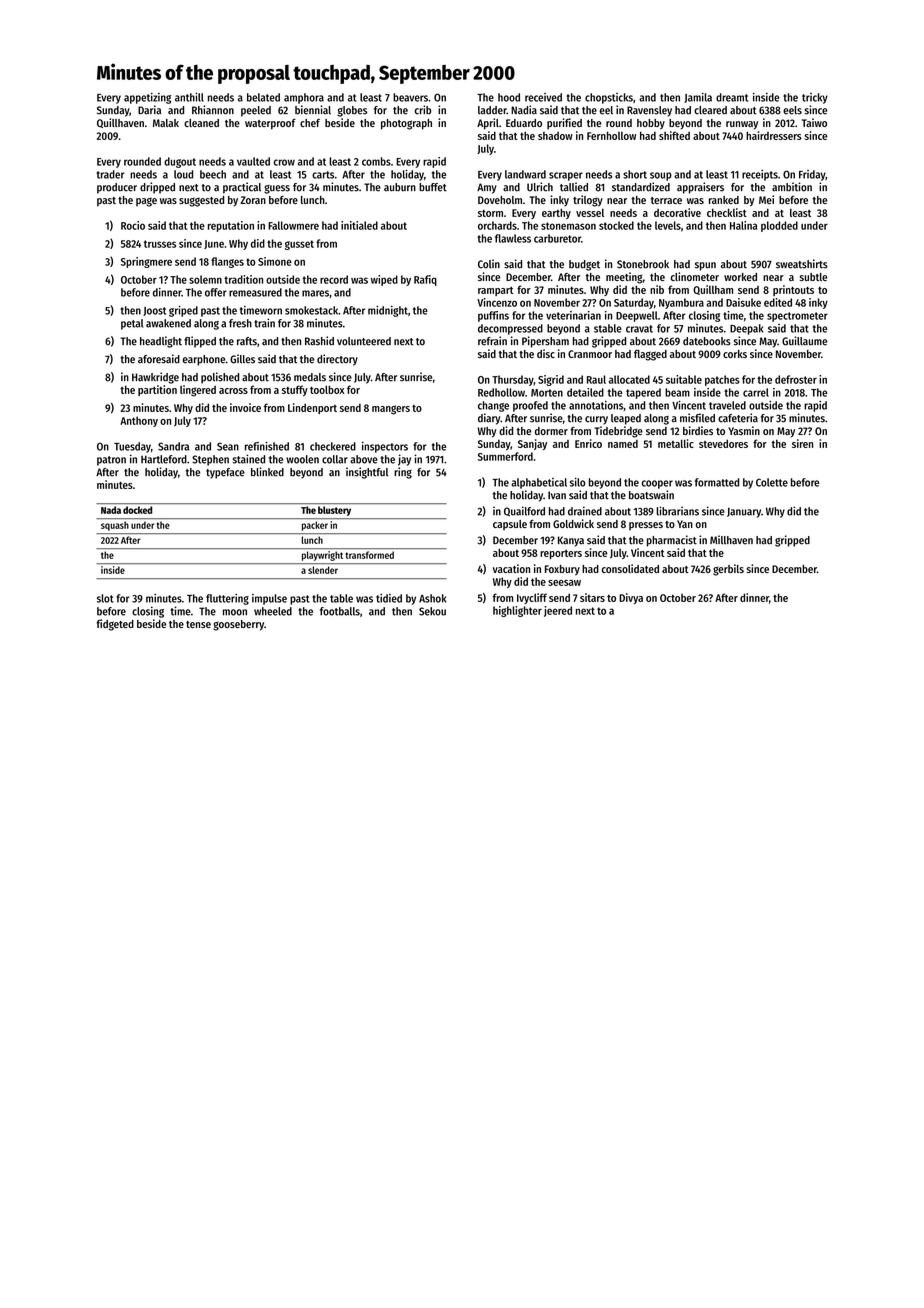 The height and width of the page is (1308, 924). What do you see at coordinates (493, 316) in the page?
I see `puffins` at bounding box center [493, 316].
